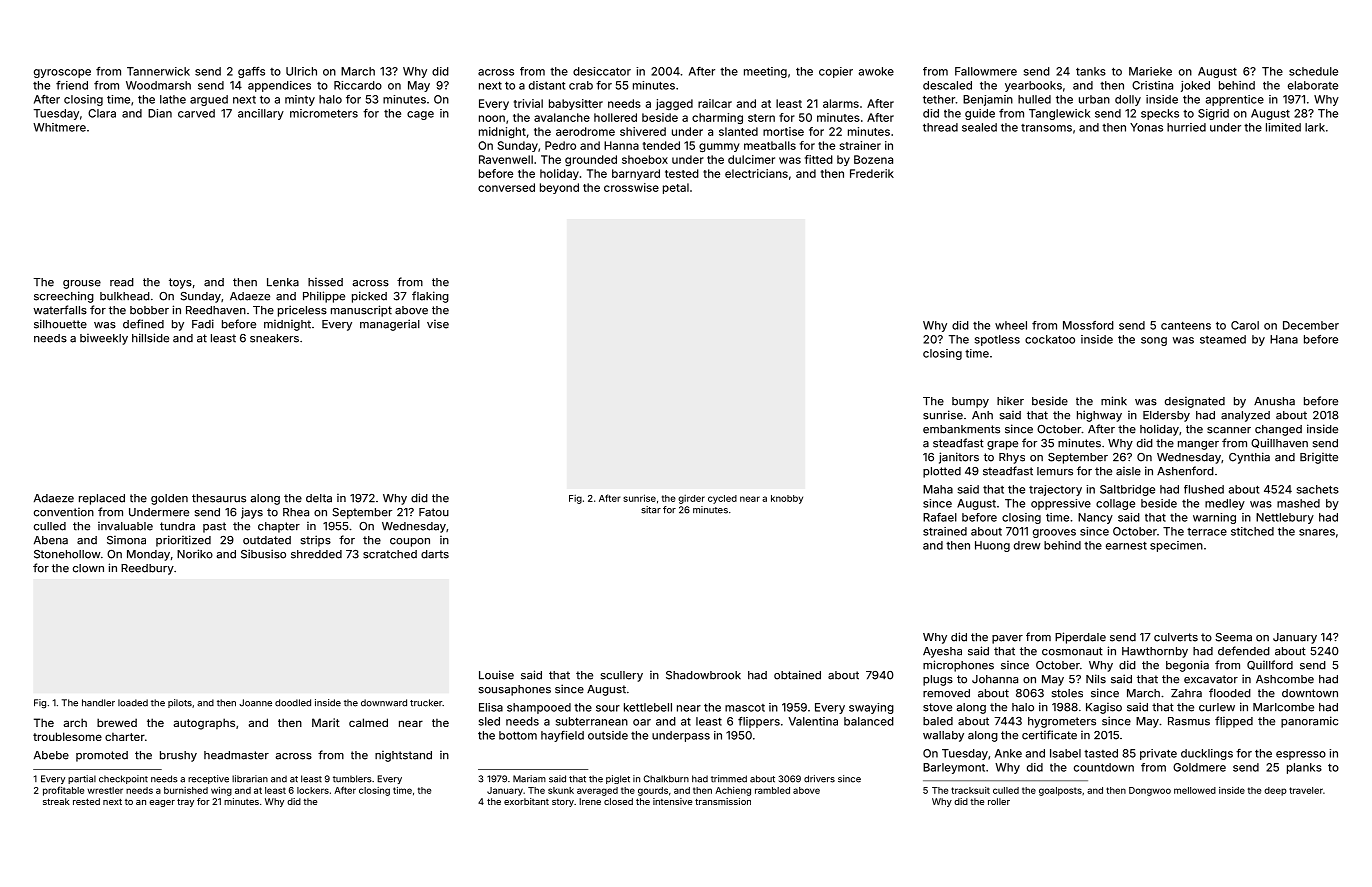 The height and width of the image is (887, 1372). I want to click on Abebe, so click(51, 755).
